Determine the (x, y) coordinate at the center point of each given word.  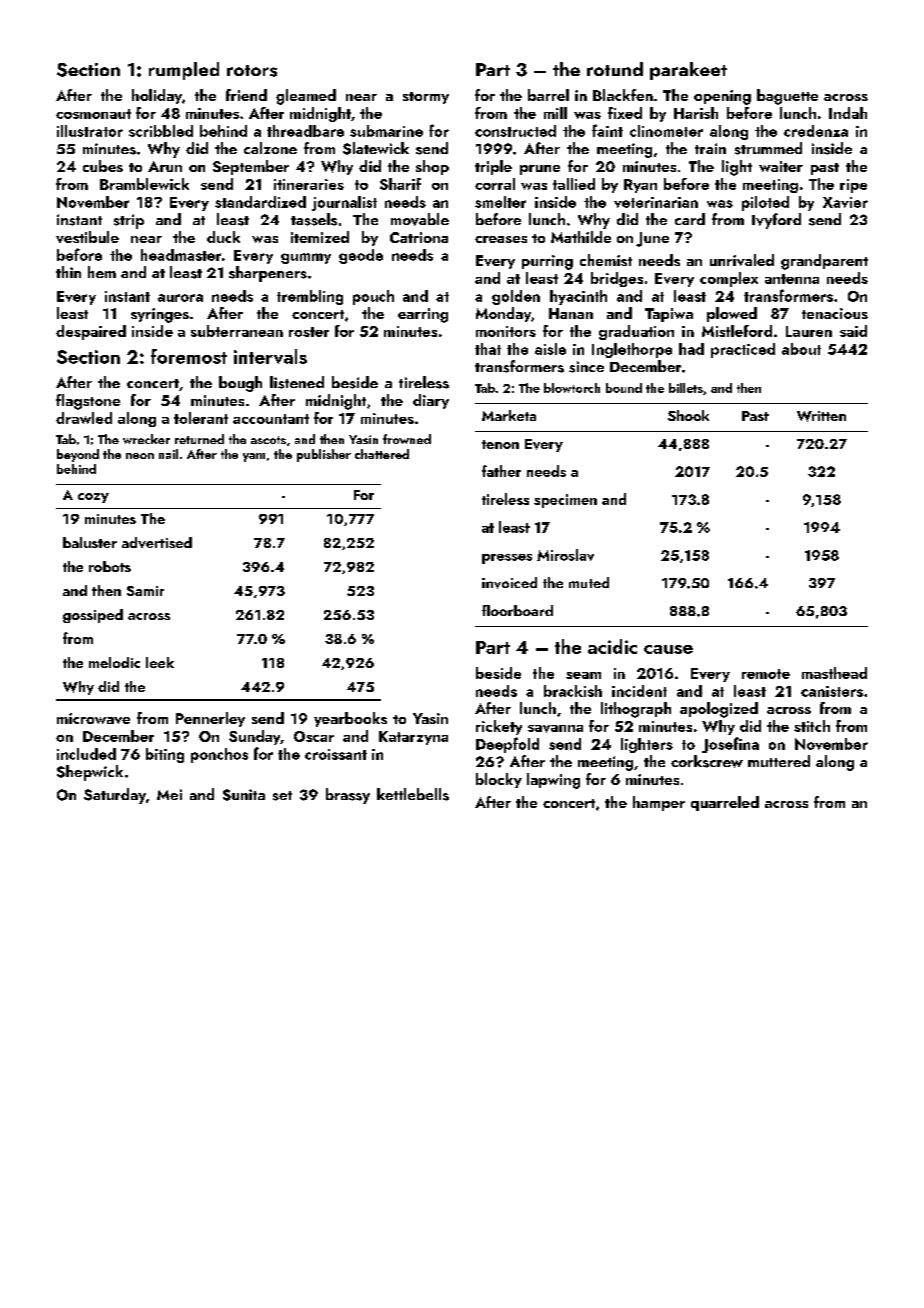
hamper (659, 803)
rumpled (184, 71)
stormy (426, 98)
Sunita (244, 795)
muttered (779, 761)
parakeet (688, 71)
